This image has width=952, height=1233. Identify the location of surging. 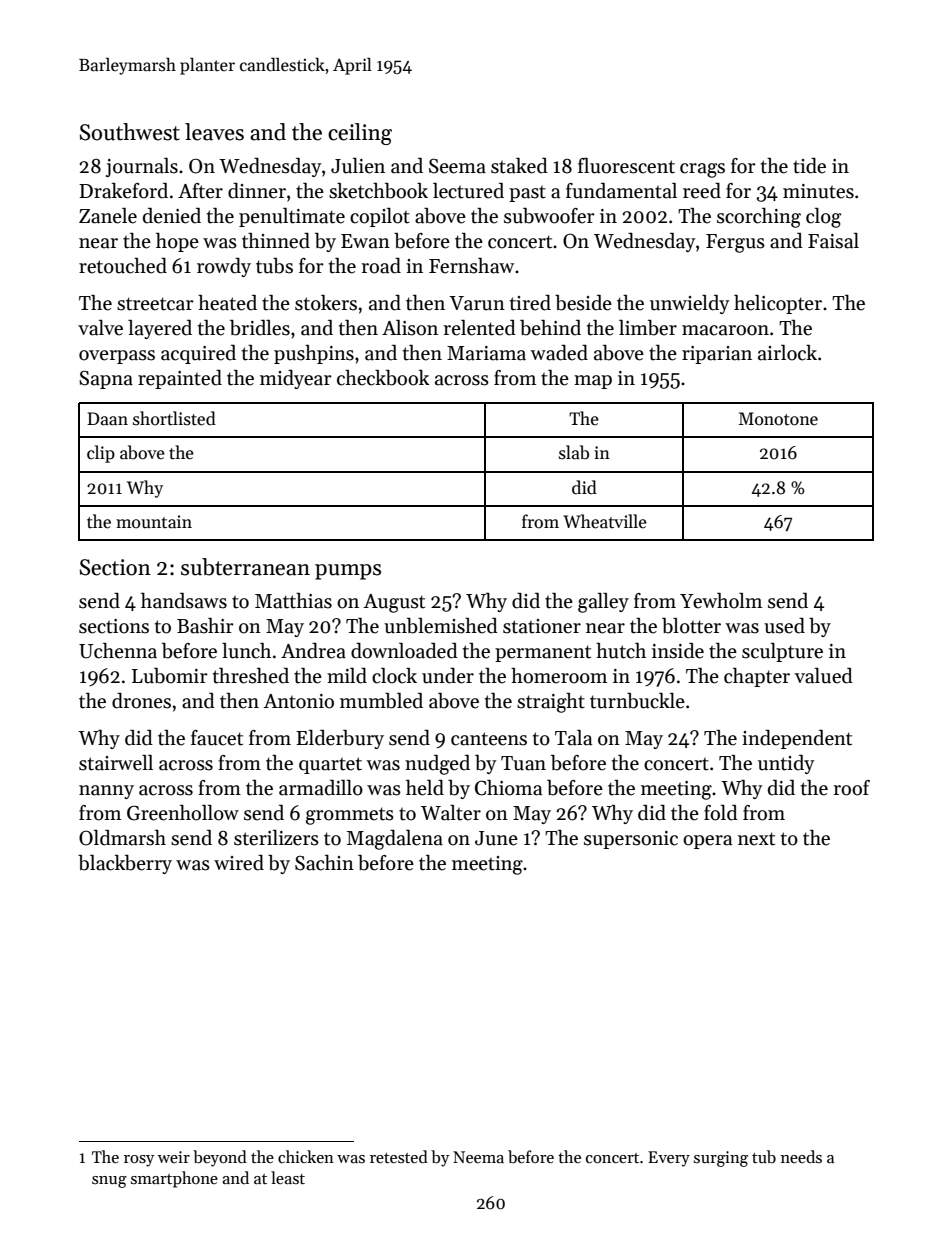
(721, 1159).
